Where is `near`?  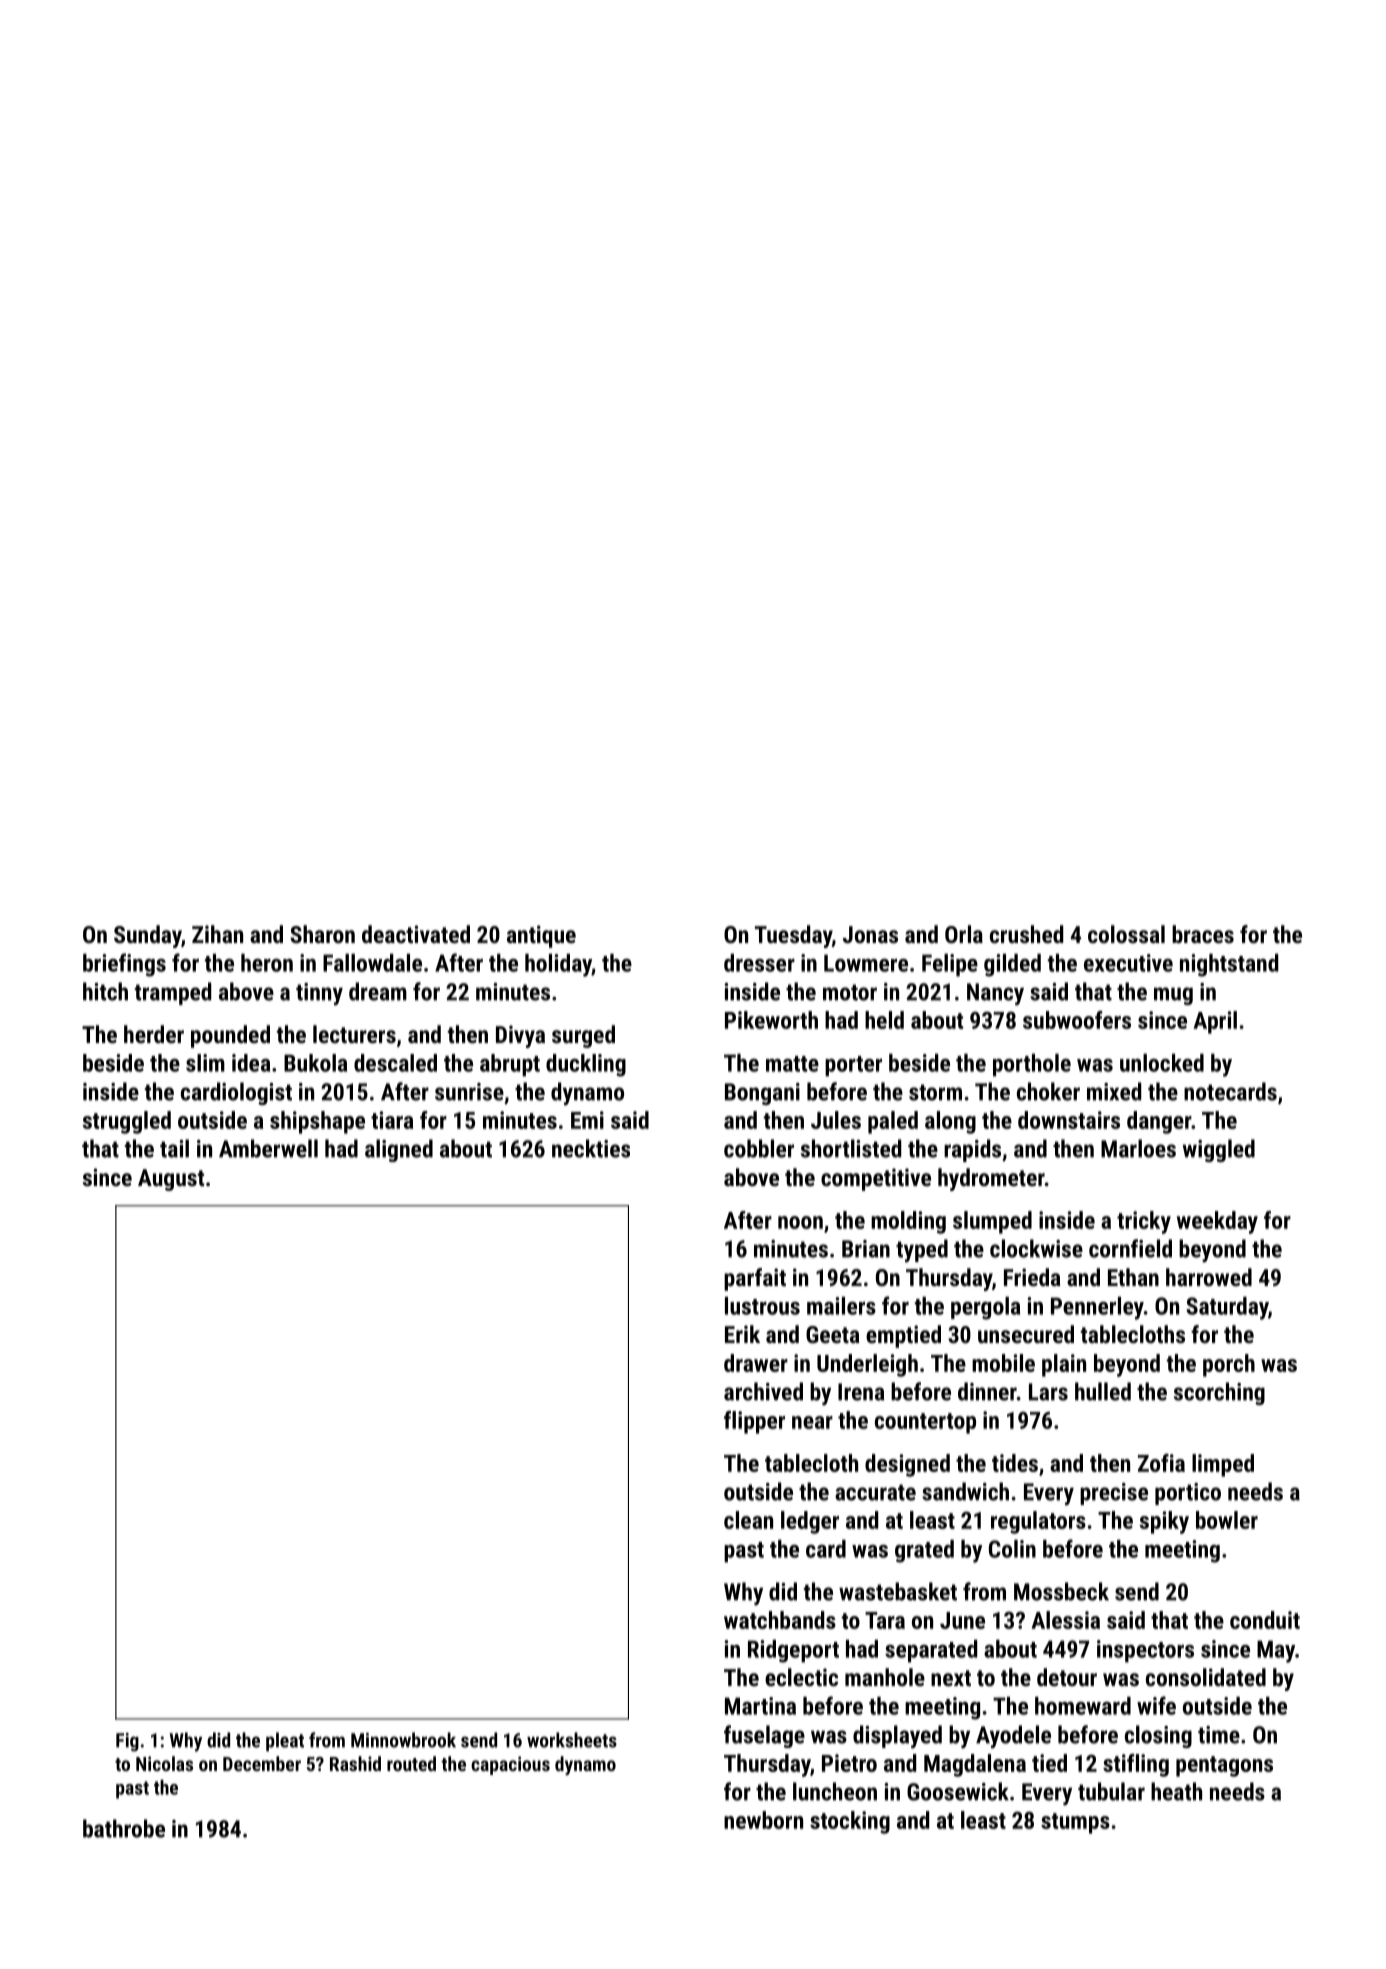
near is located at coordinates (812, 1422).
